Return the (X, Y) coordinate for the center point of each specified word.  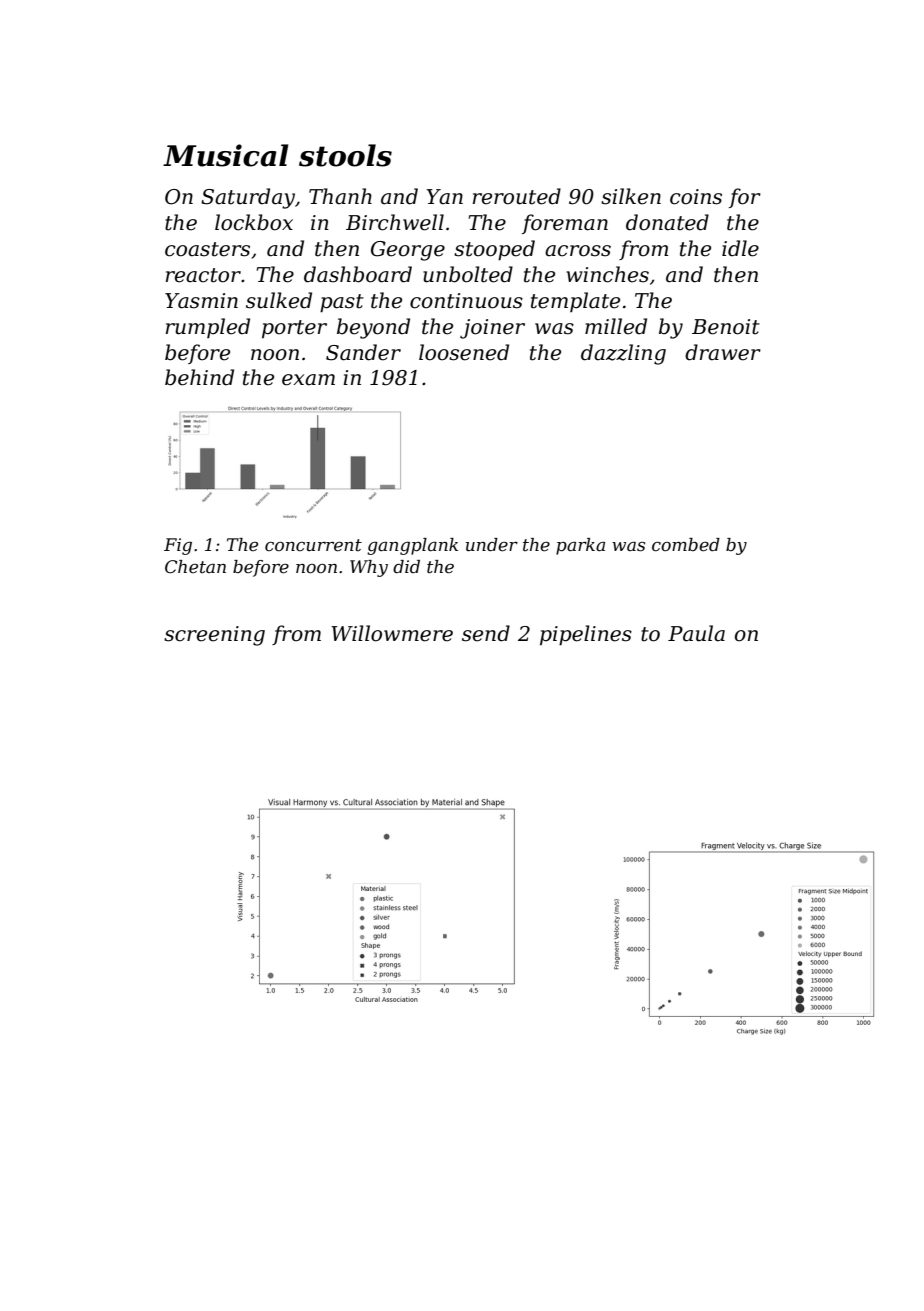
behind (199, 377)
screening (214, 636)
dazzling (623, 354)
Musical (226, 155)
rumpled (208, 328)
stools (345, 155)
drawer (723, 352)
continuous (466, 301)
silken (631, 196)
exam (308, 380)
